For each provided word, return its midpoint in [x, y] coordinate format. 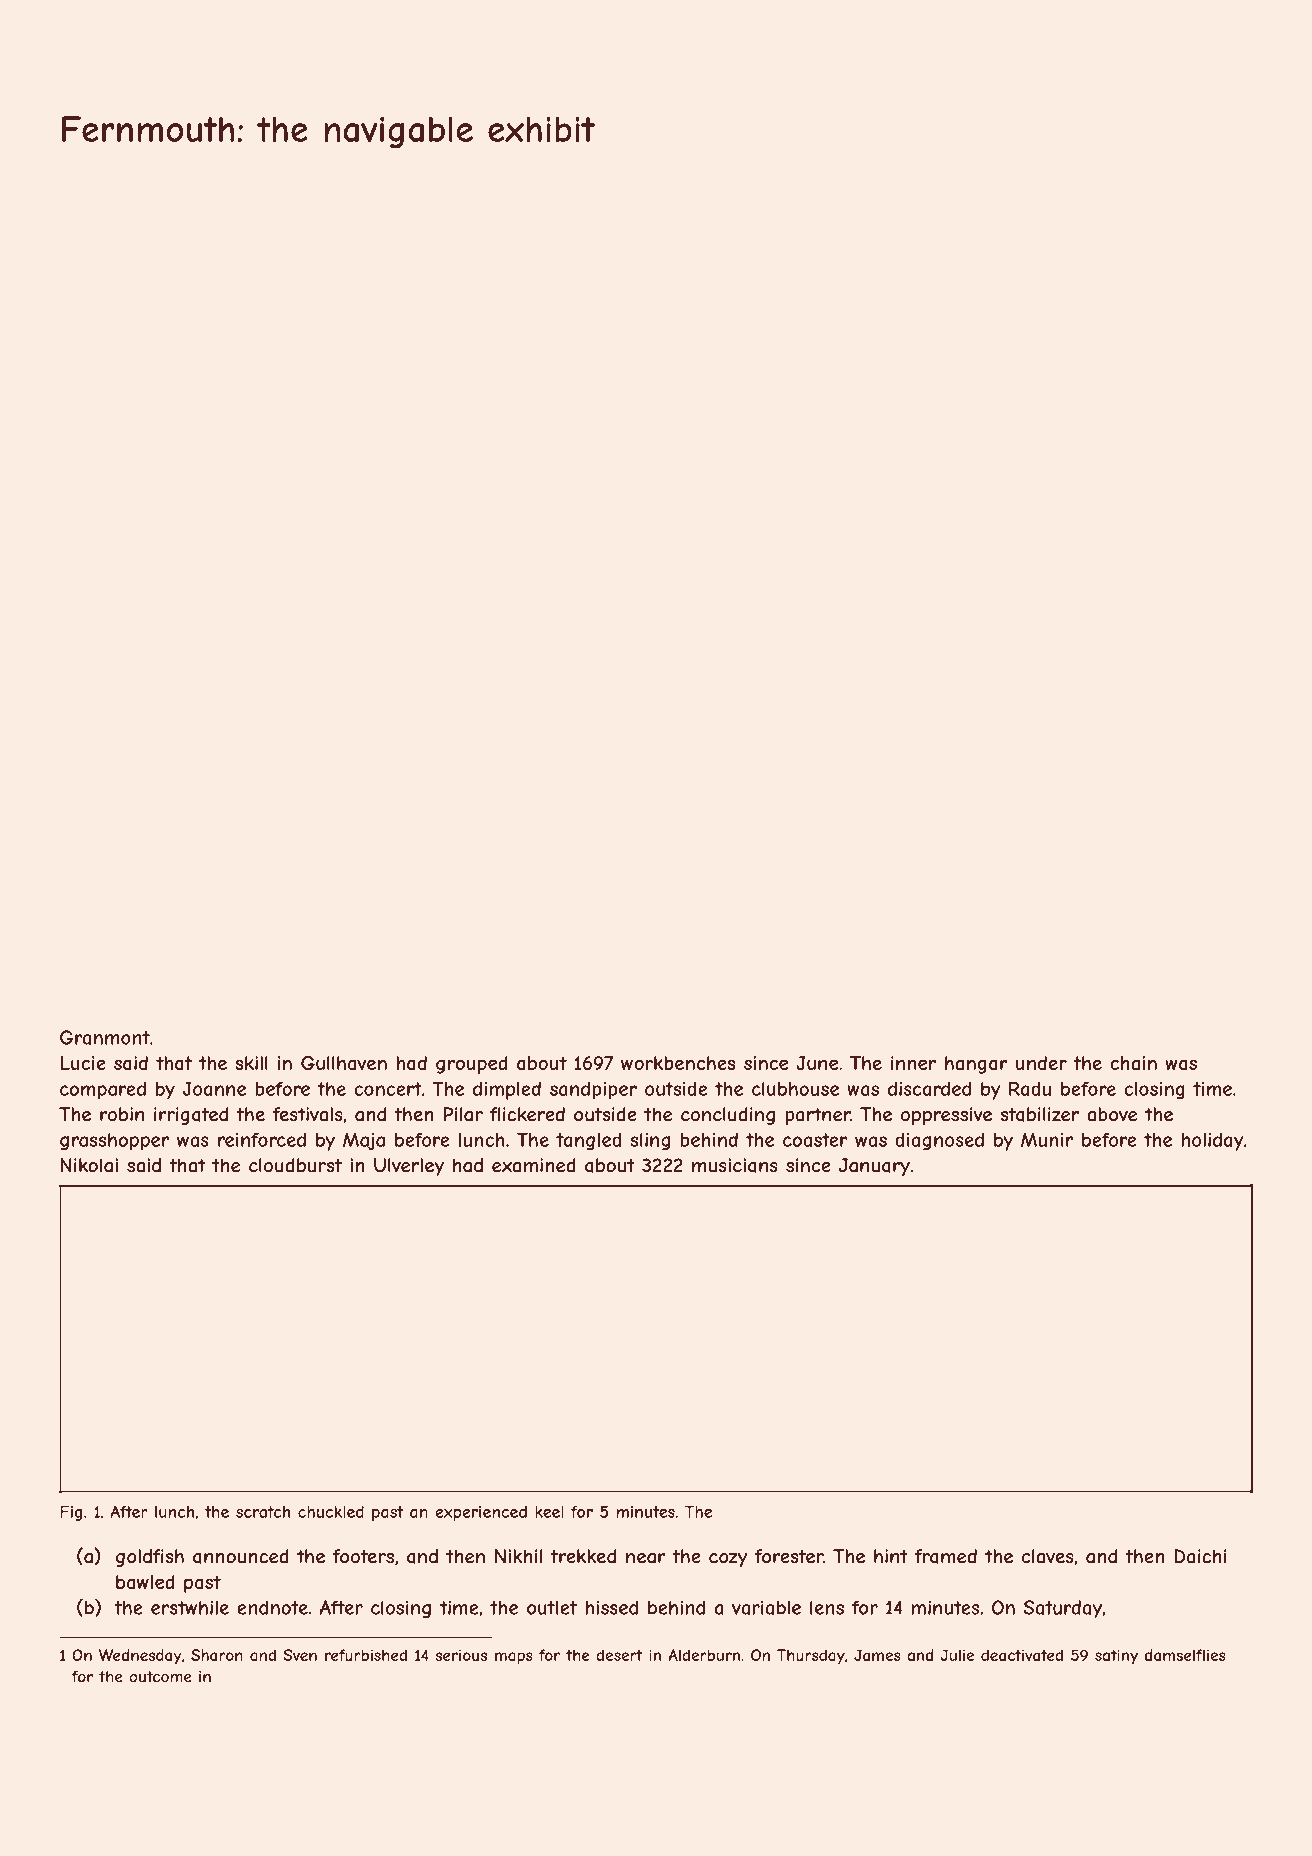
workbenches [678, 1063]
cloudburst [295, 1165]
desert [619, 1655]
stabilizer [1039, 1114]
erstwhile [190, 1607]
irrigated [191, 1116]
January [874, 1167]
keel [549, 1512]
